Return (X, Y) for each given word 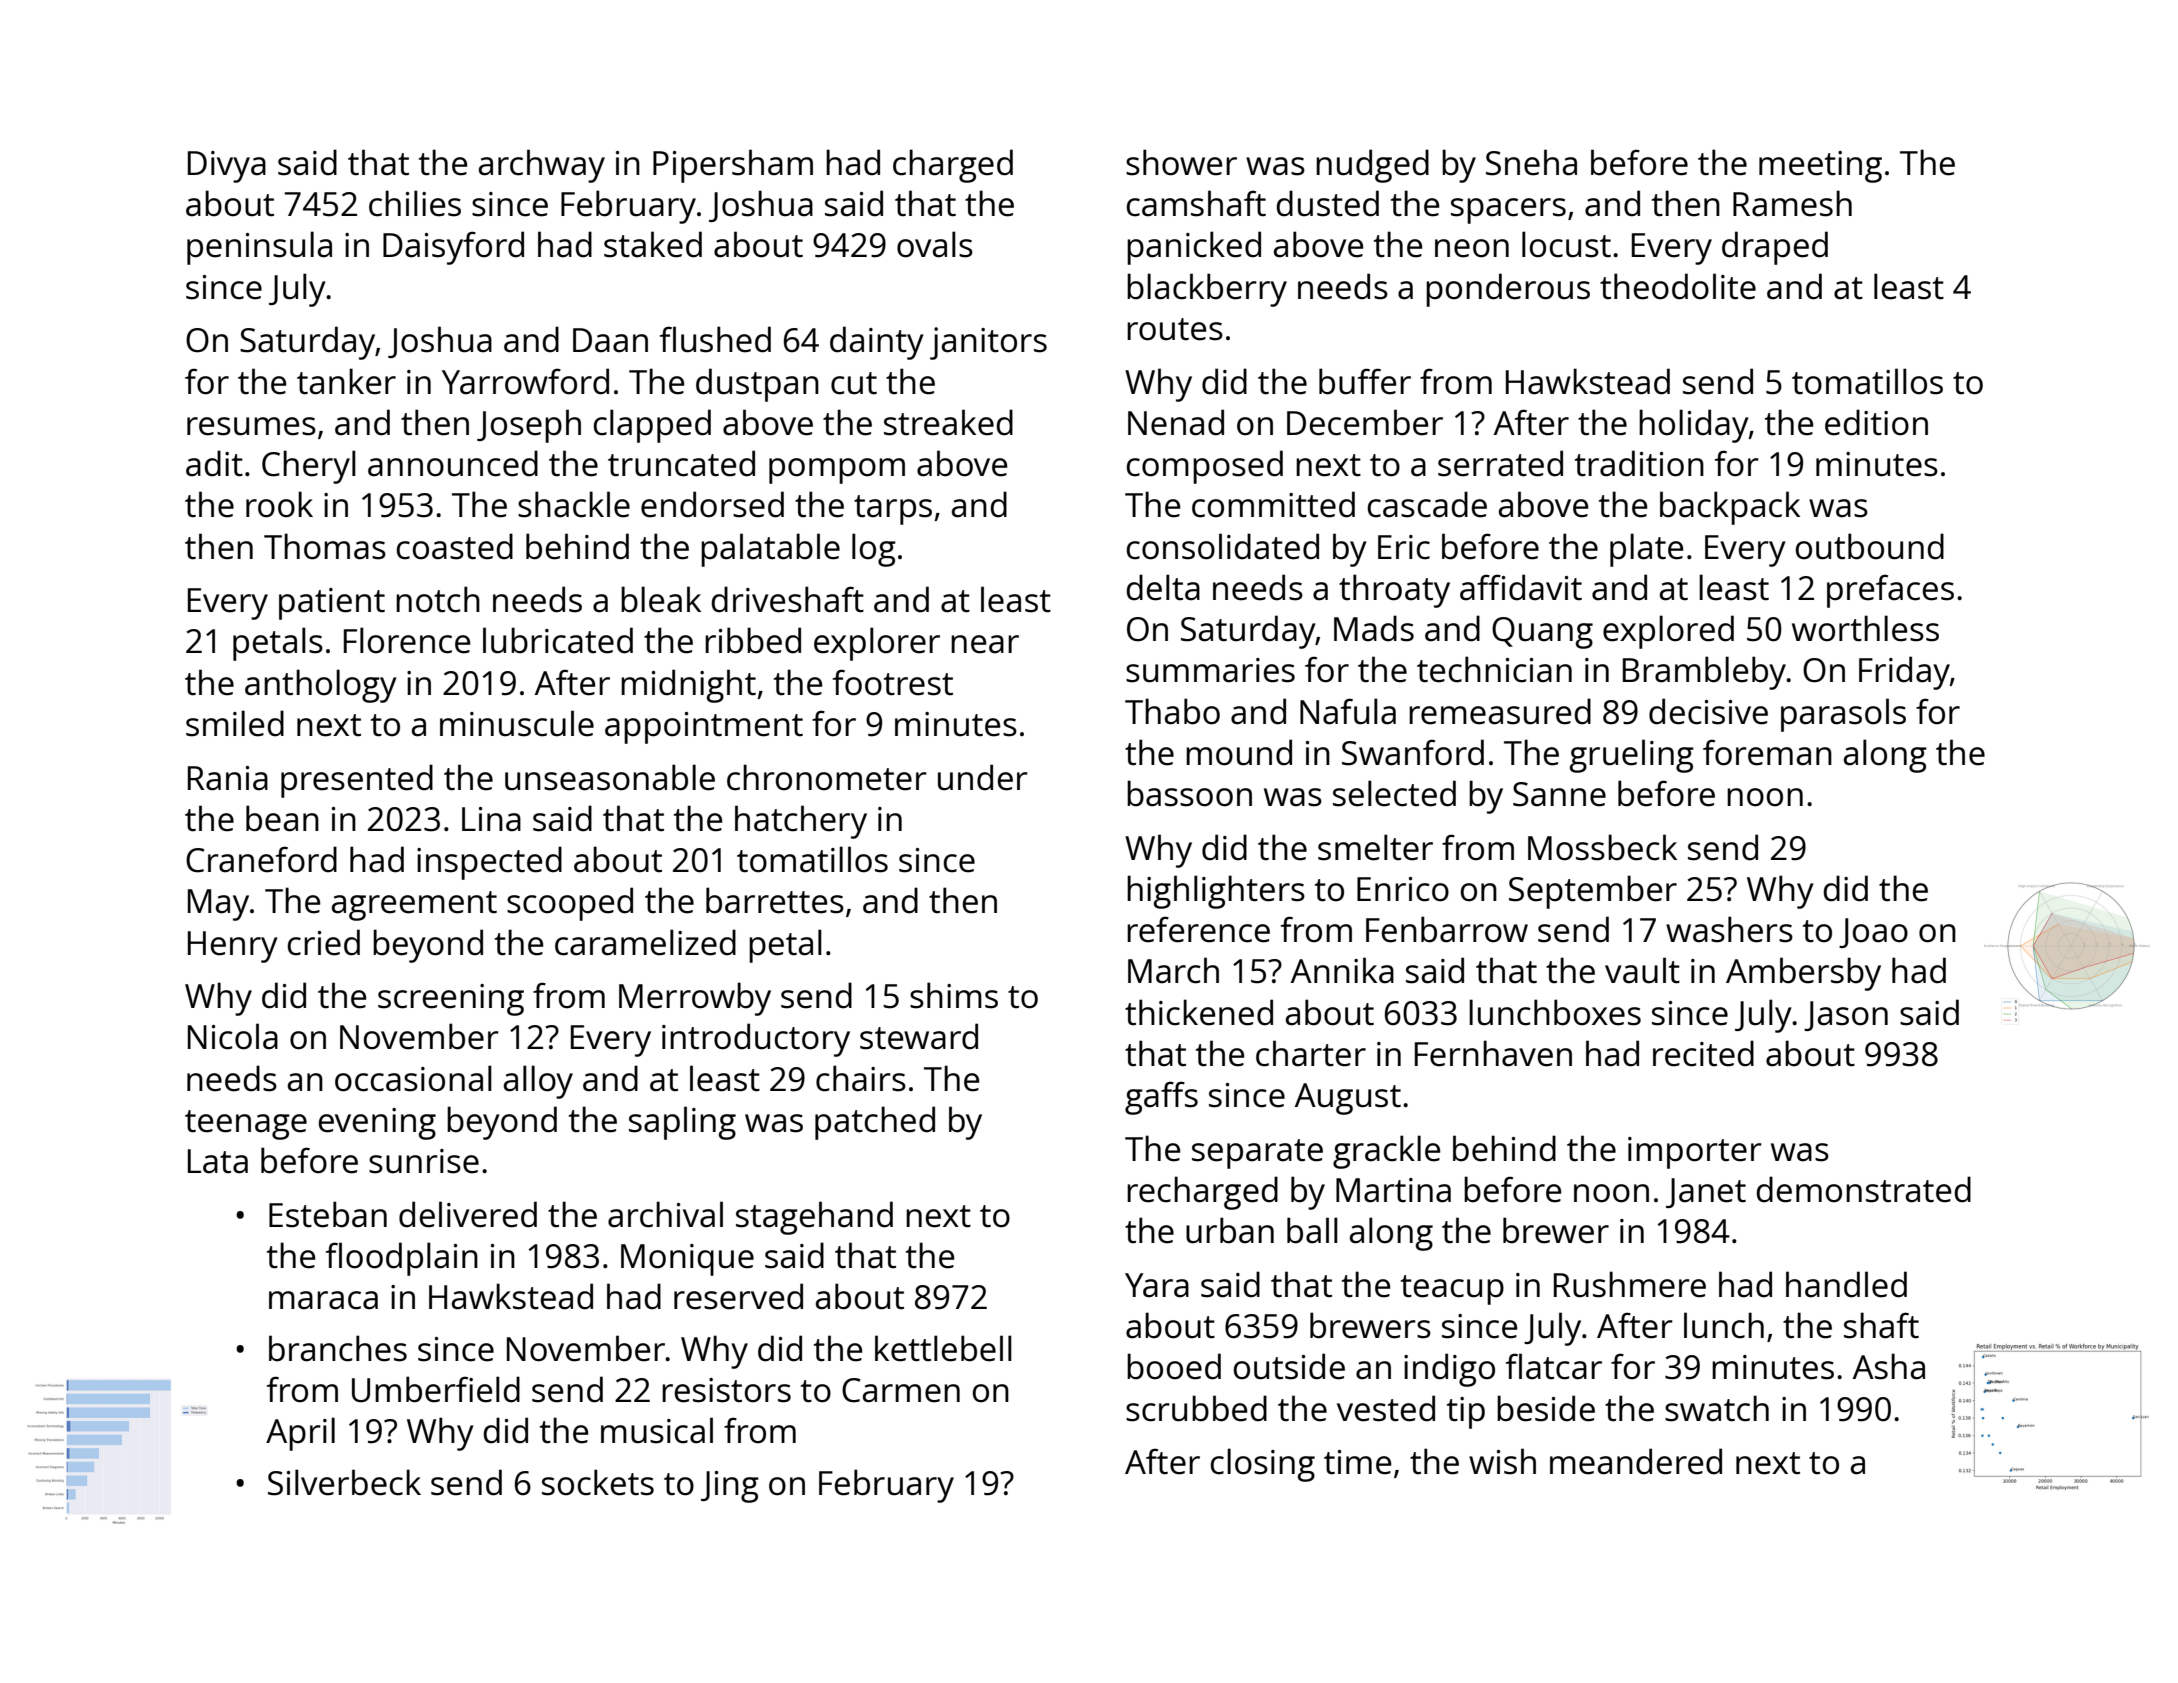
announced (453, 463)
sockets (598, 1482)
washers (1729, 929)
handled (1846, 1284)
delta (1163, 587)
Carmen (901, 1390)
